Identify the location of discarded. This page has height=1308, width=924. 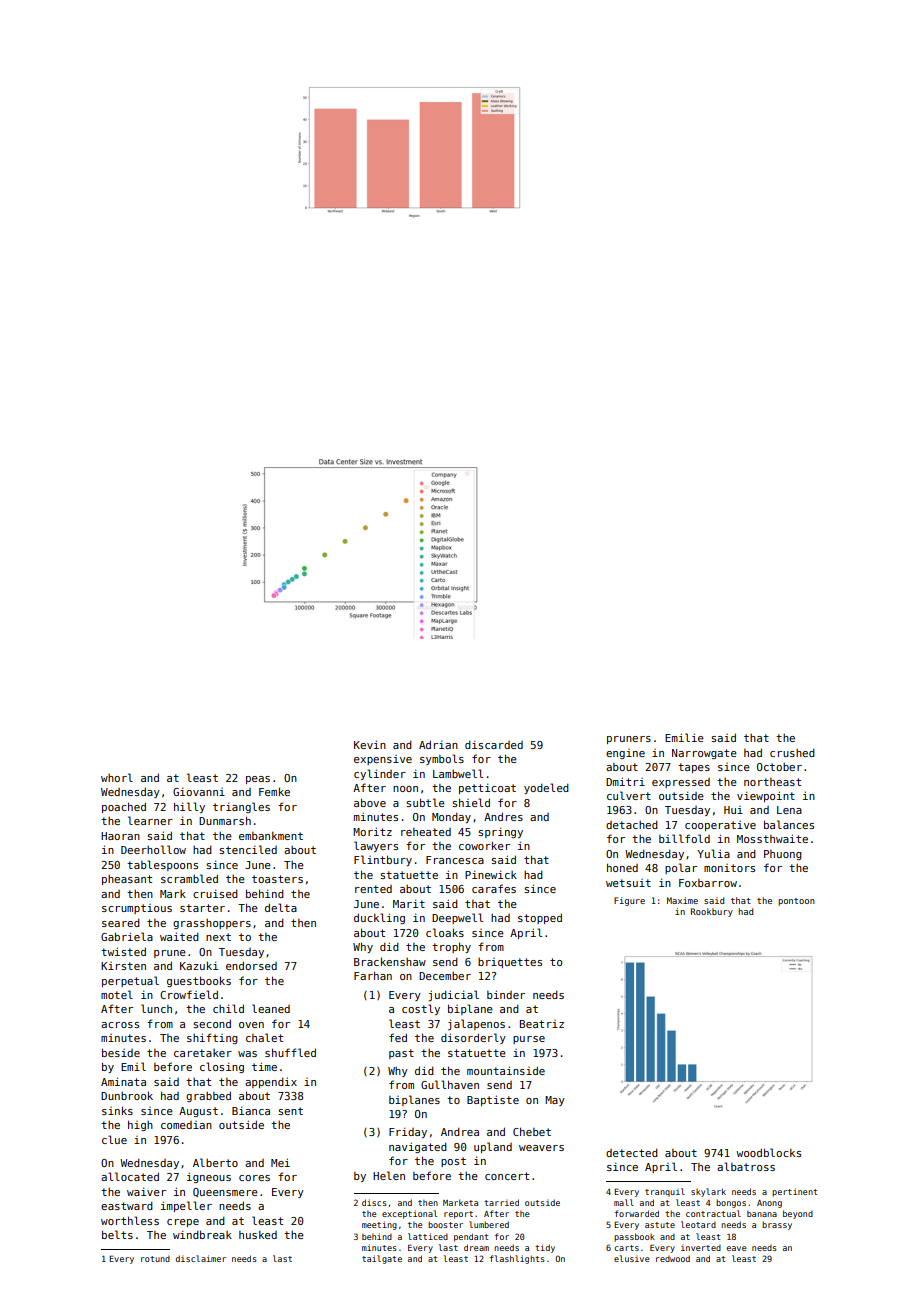
(494, 744).
